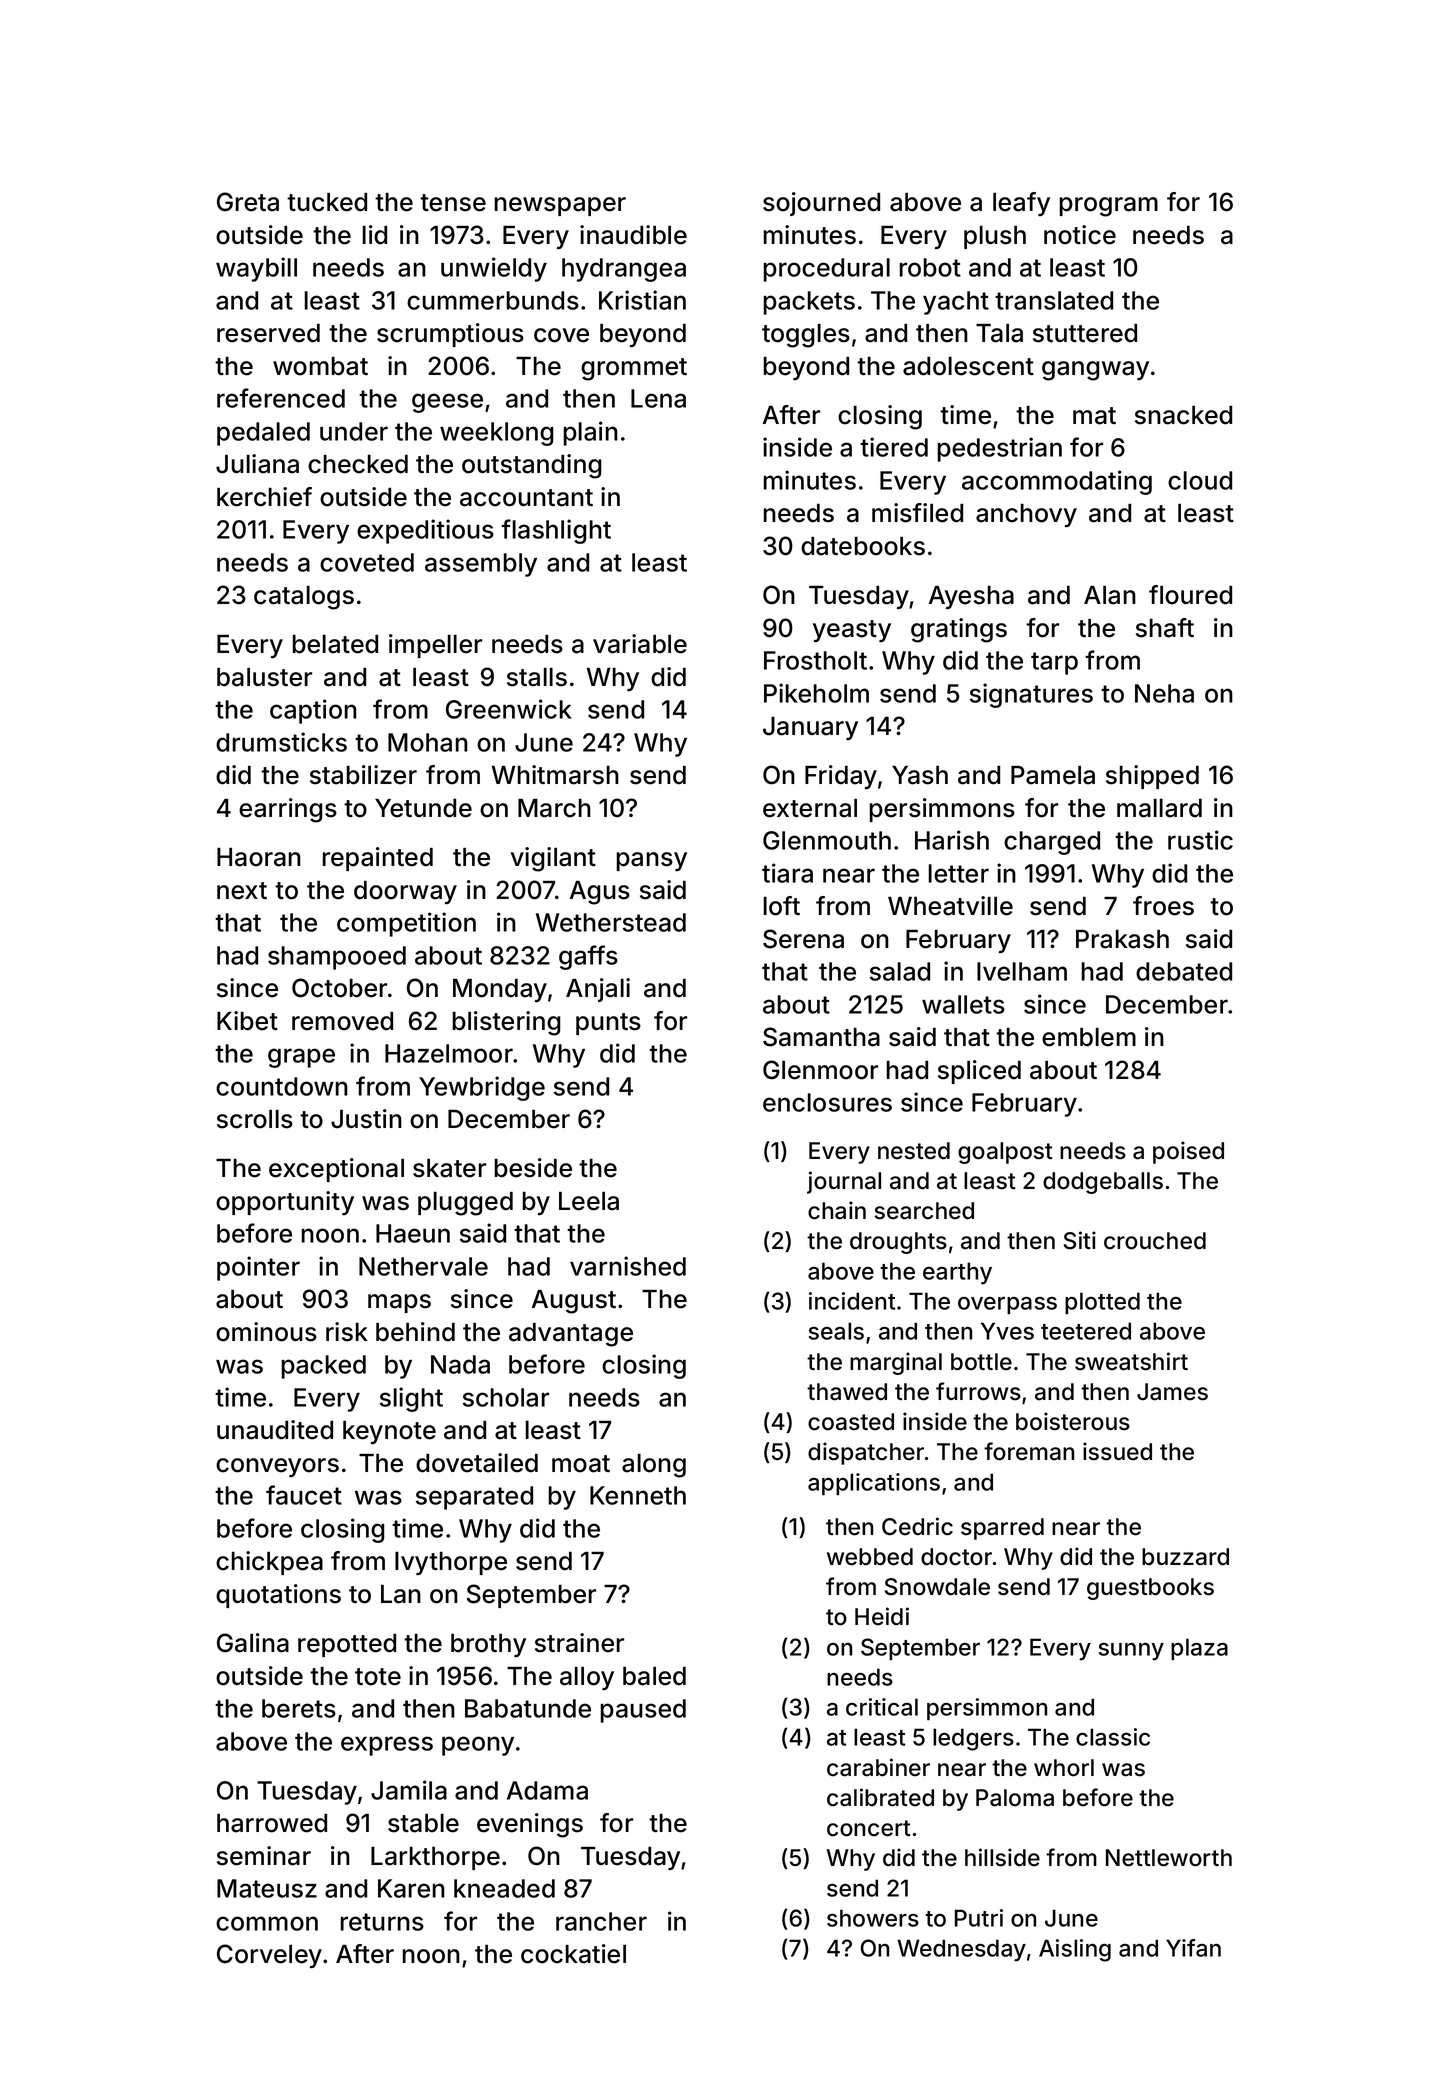  What do you see at coordinates (1183, 415) in the page?
I see `snacked` at bounding box center [1183, 415].
